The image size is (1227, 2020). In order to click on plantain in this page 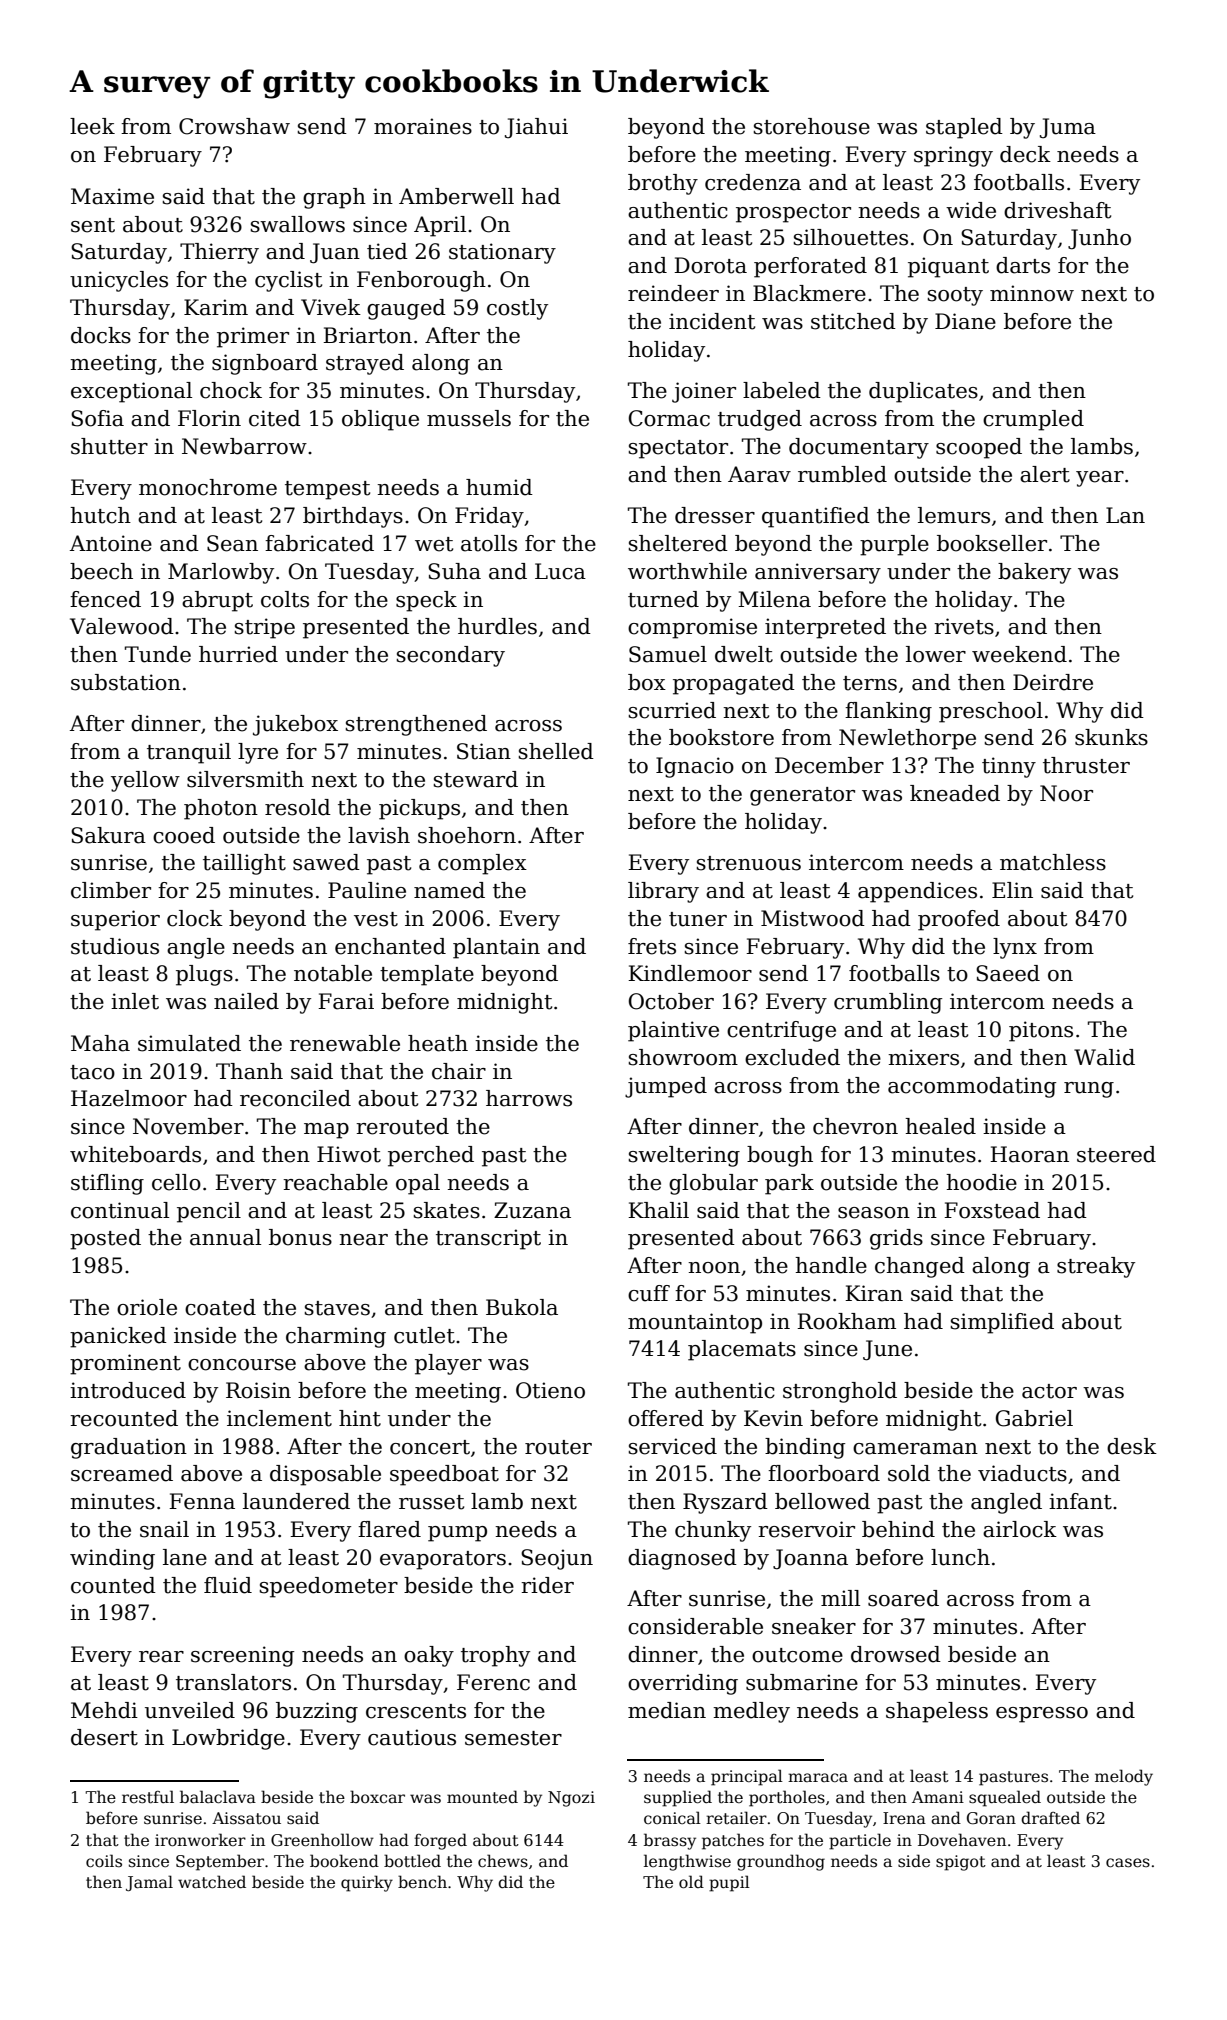, I will do `click(496, 948)`.
